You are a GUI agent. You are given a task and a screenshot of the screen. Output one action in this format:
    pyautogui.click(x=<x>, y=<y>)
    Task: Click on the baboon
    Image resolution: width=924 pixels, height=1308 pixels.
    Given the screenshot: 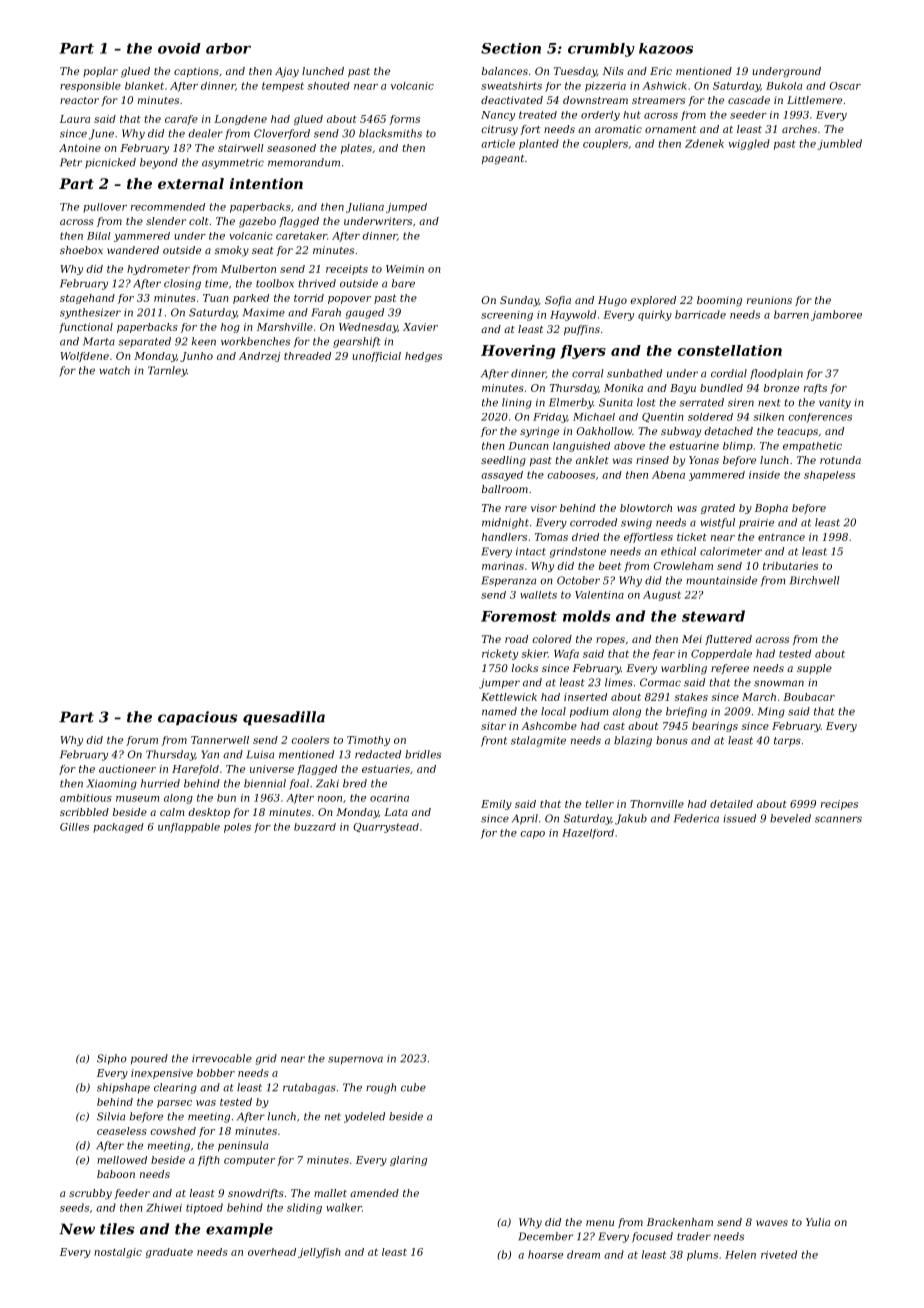 What is the action you would take?
    pyautogui.click(x=116, y=1174)
